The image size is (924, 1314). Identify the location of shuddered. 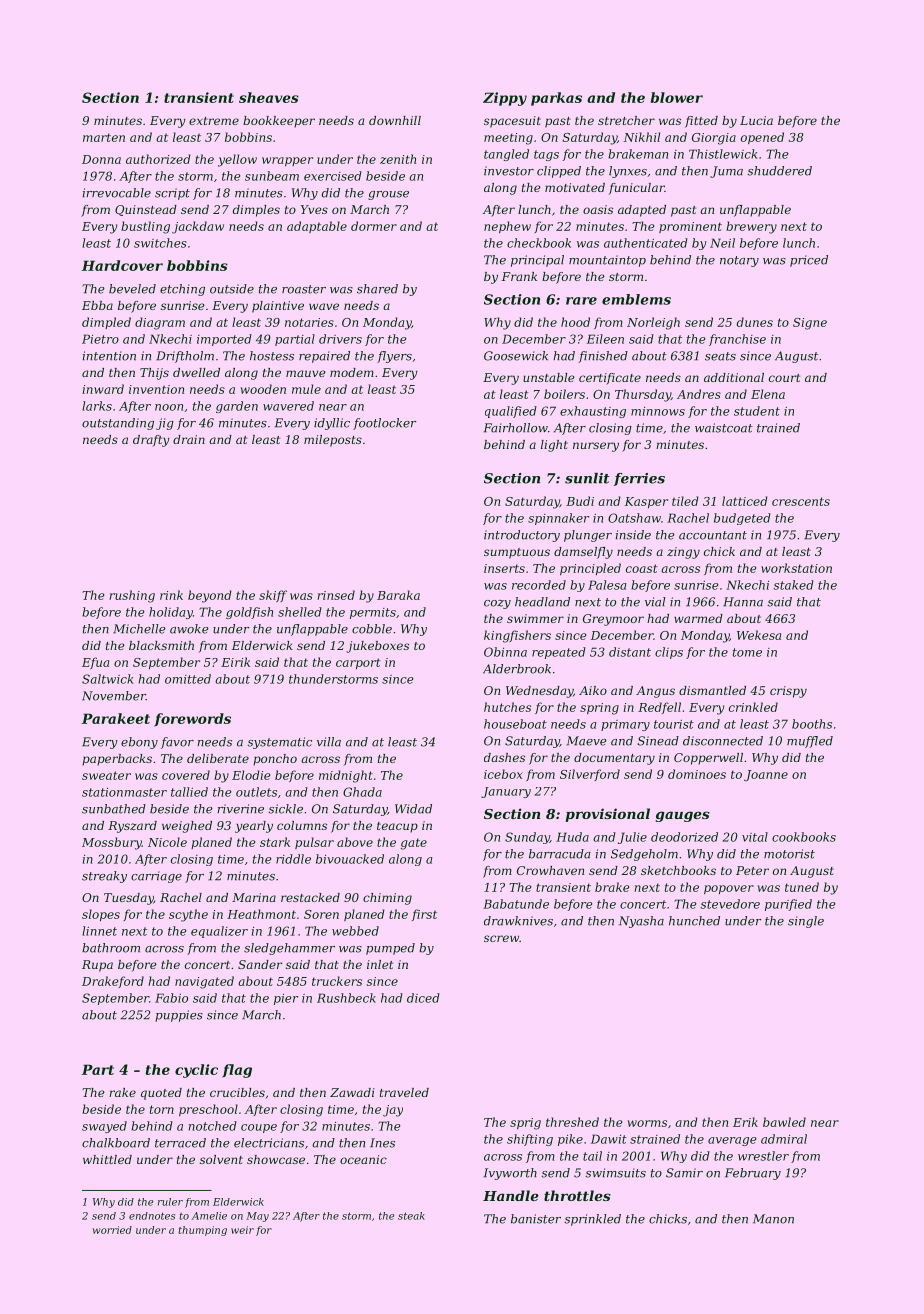
(779, 171).
